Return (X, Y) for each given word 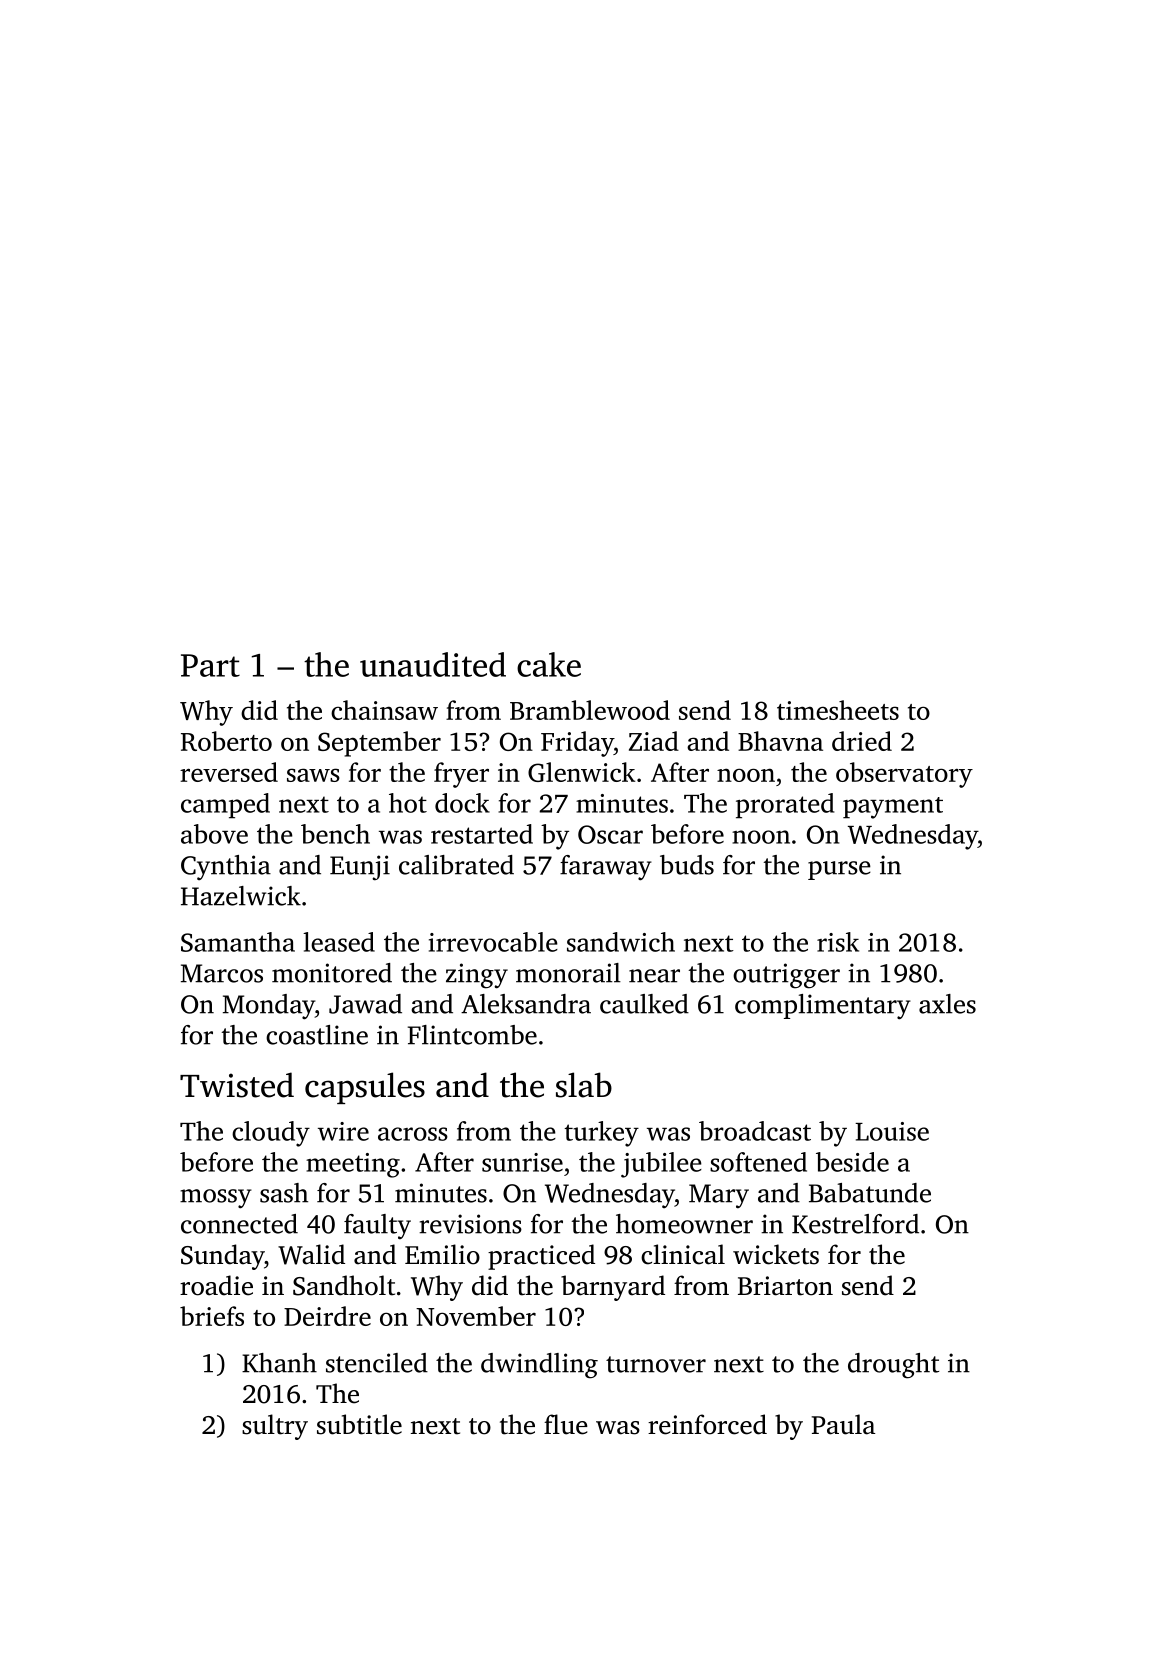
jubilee (661, 1165)
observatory (904, 775)
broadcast (755, 1131)
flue (566, 1424)
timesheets (838, 710)
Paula (843, 1424)
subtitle (359, 1424)
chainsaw (384, 710)
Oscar (610, 834)
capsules (365, 1088)
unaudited (433, 664)
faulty (377, 1226)
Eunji (360, 868)
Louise (892, 1131)
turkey (602, 1134)
